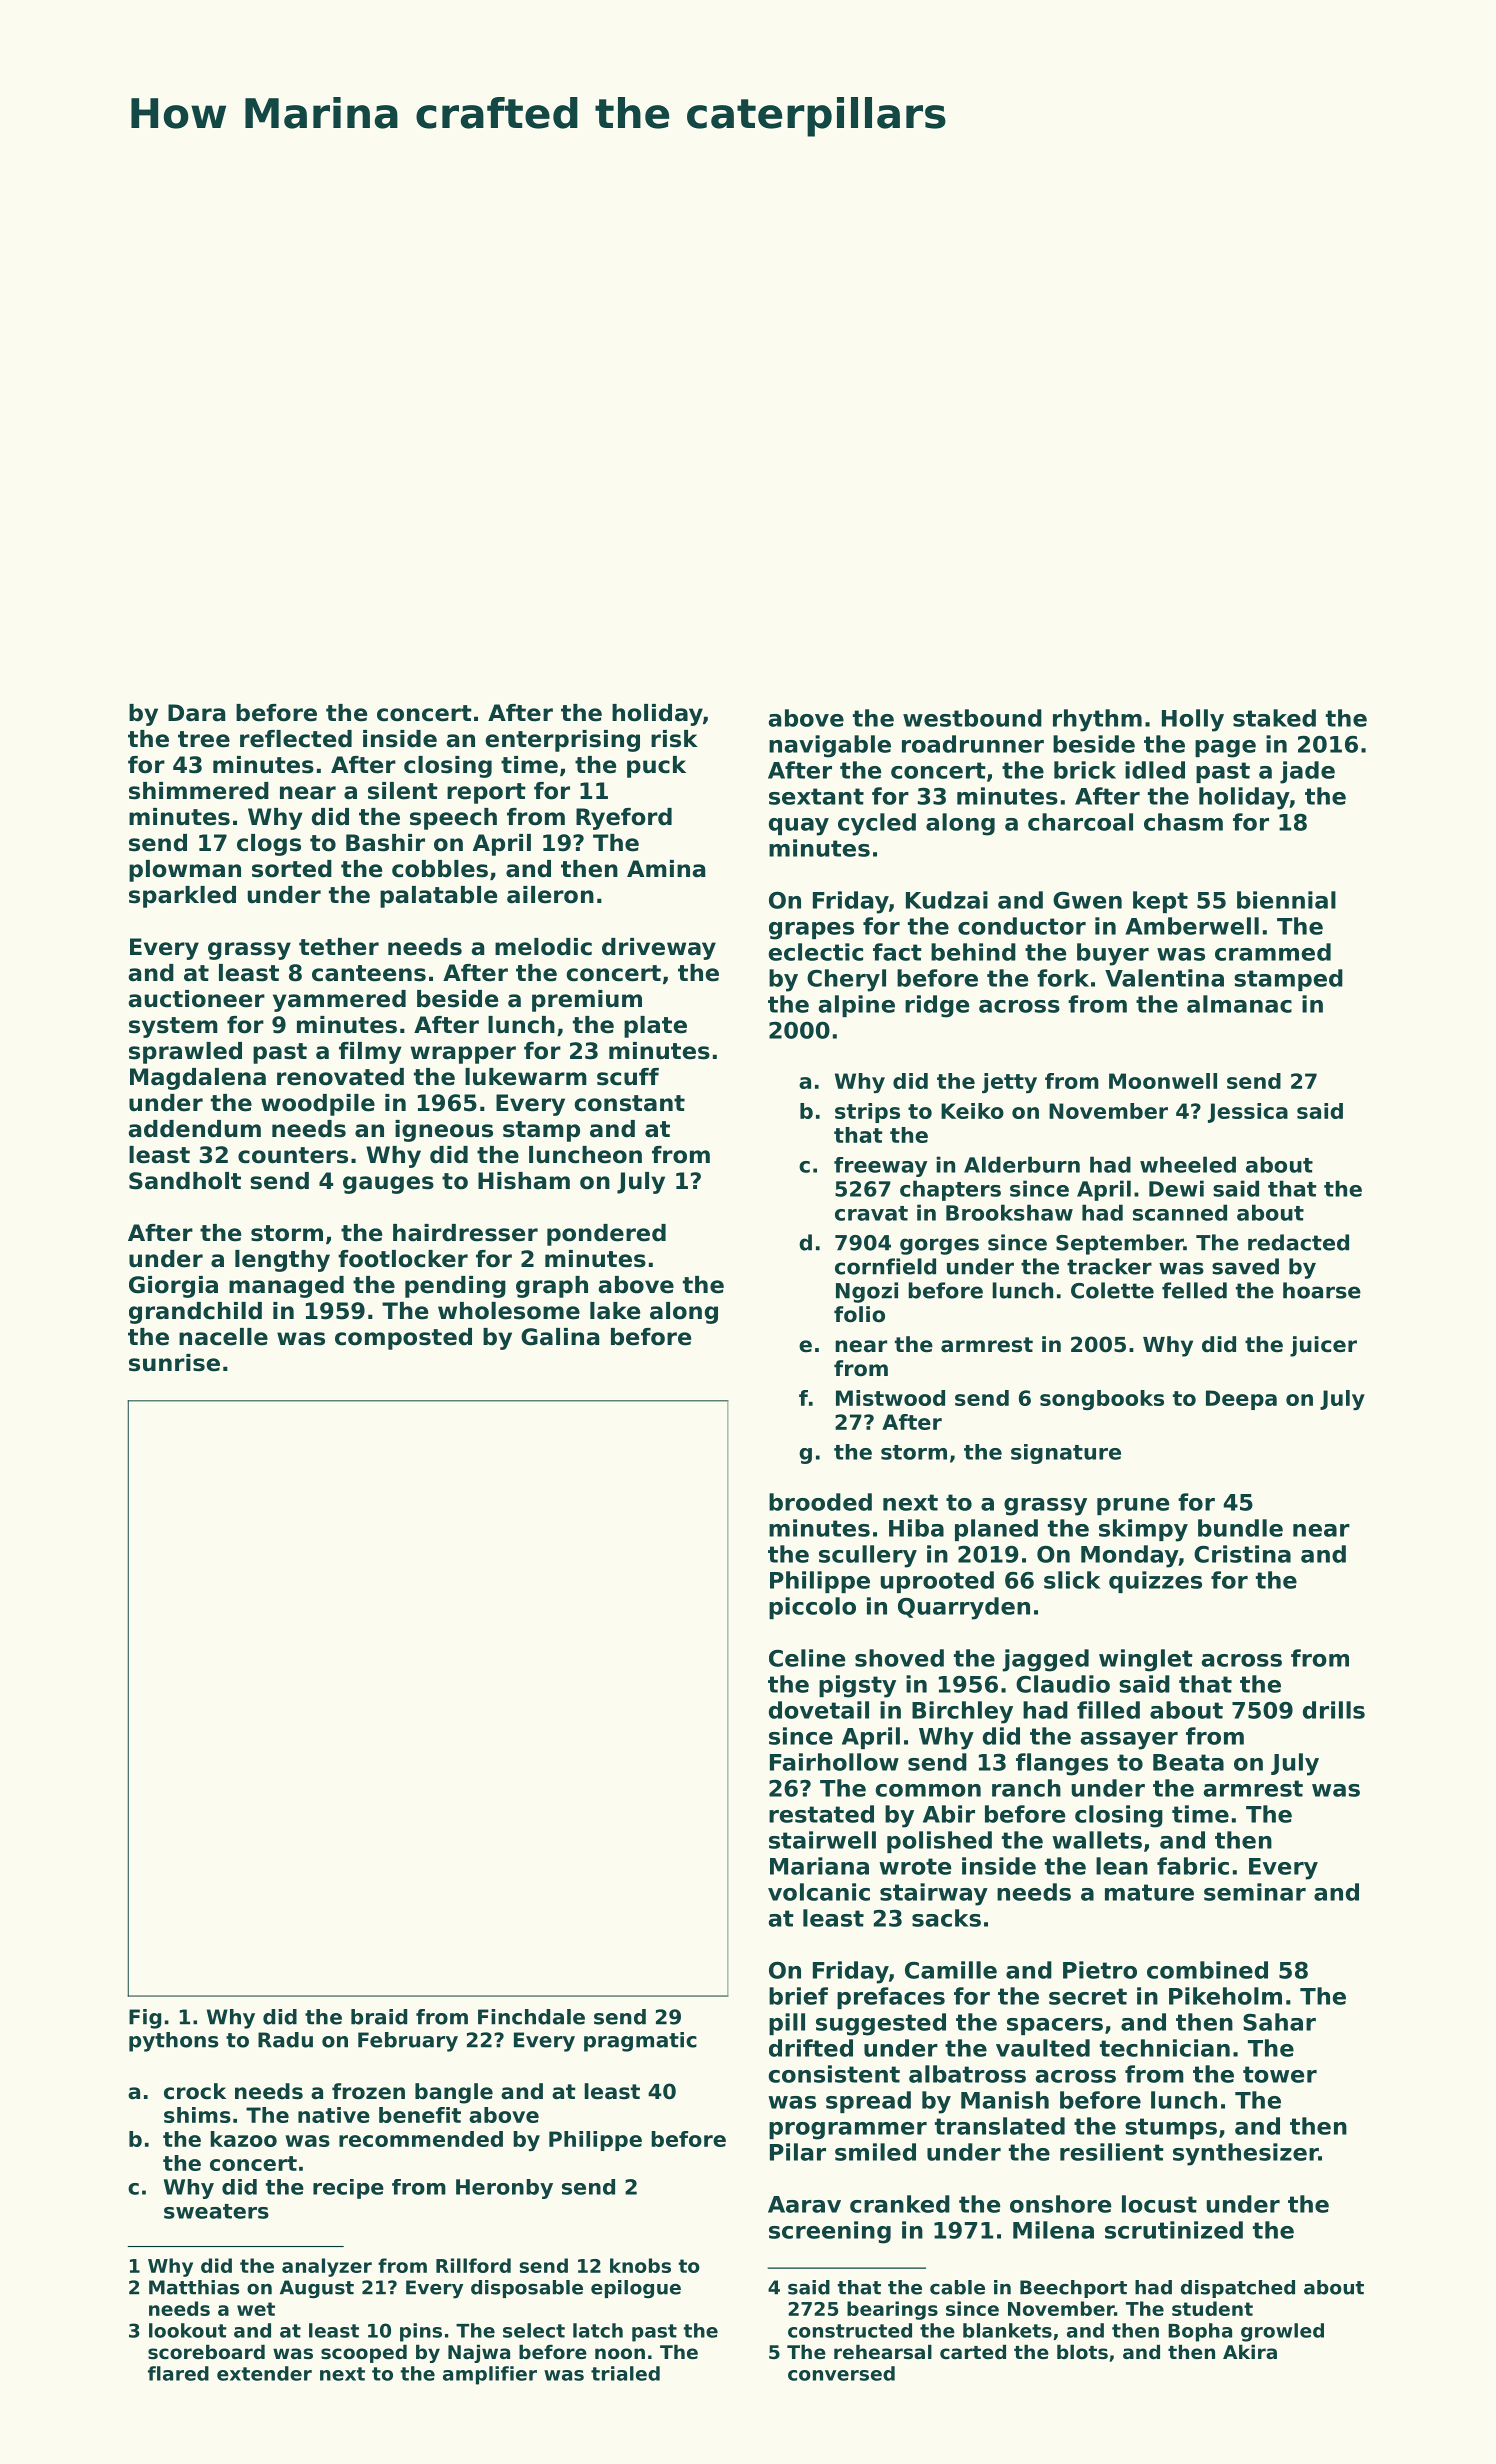  I want to click on fork, so click(1063, 978).
